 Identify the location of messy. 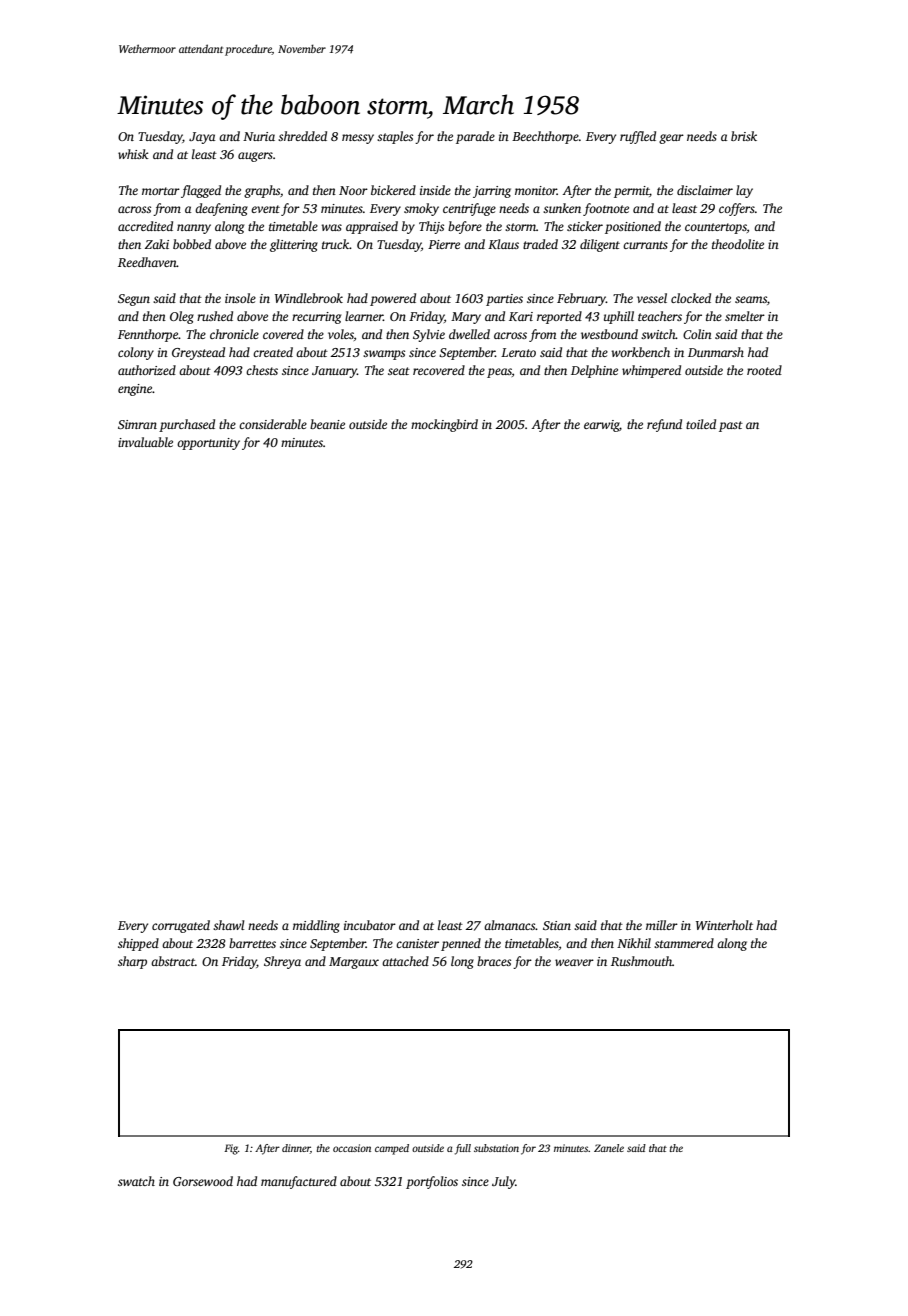
(358, 139).
